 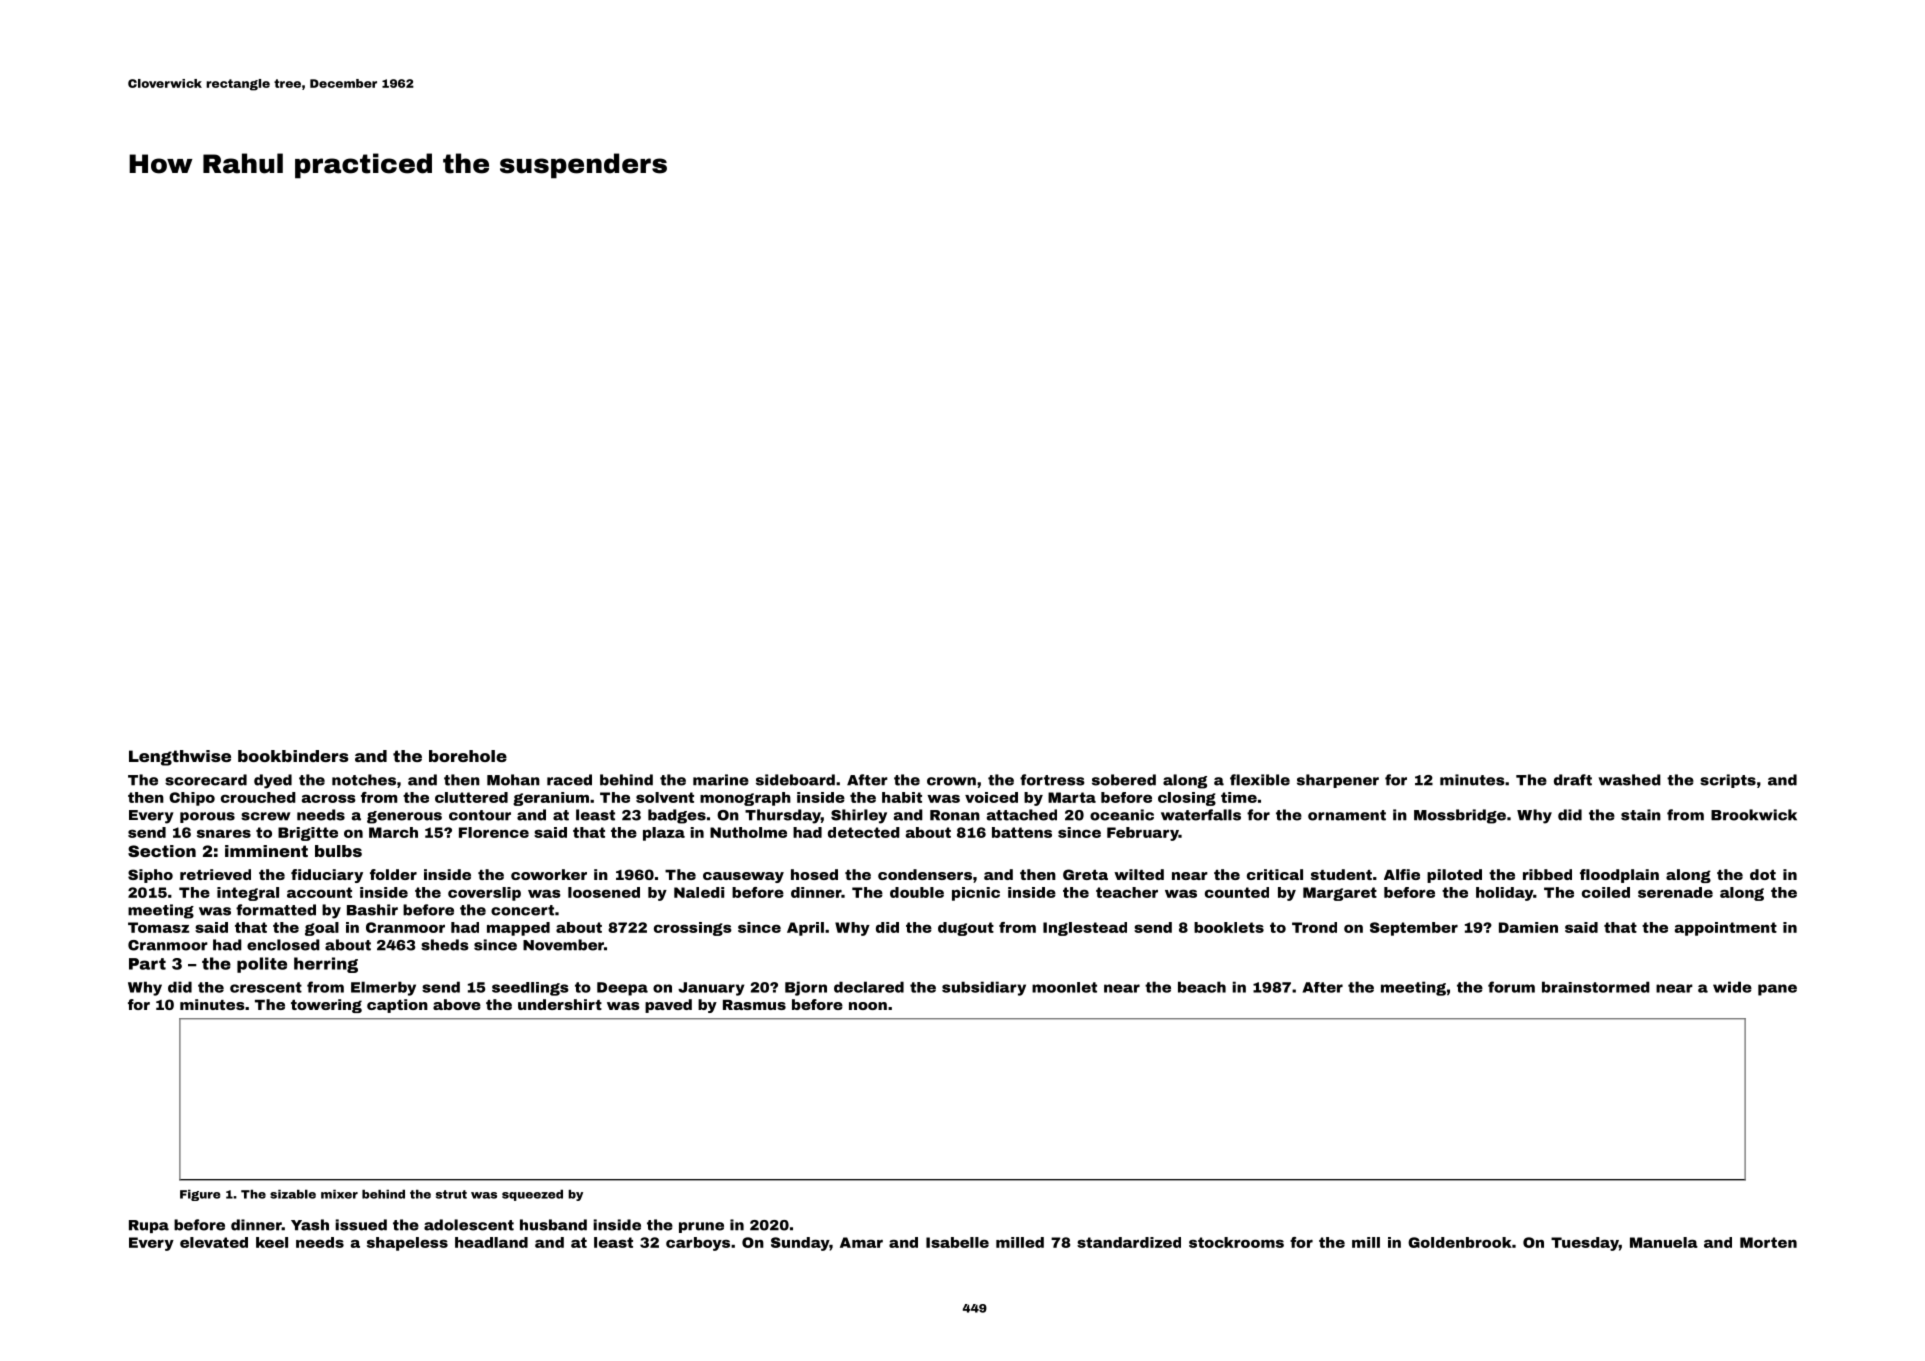 What do you see at coordinates (1338, 781) in the page?
I see `sharpener` at bounding box center [1338, 781].
